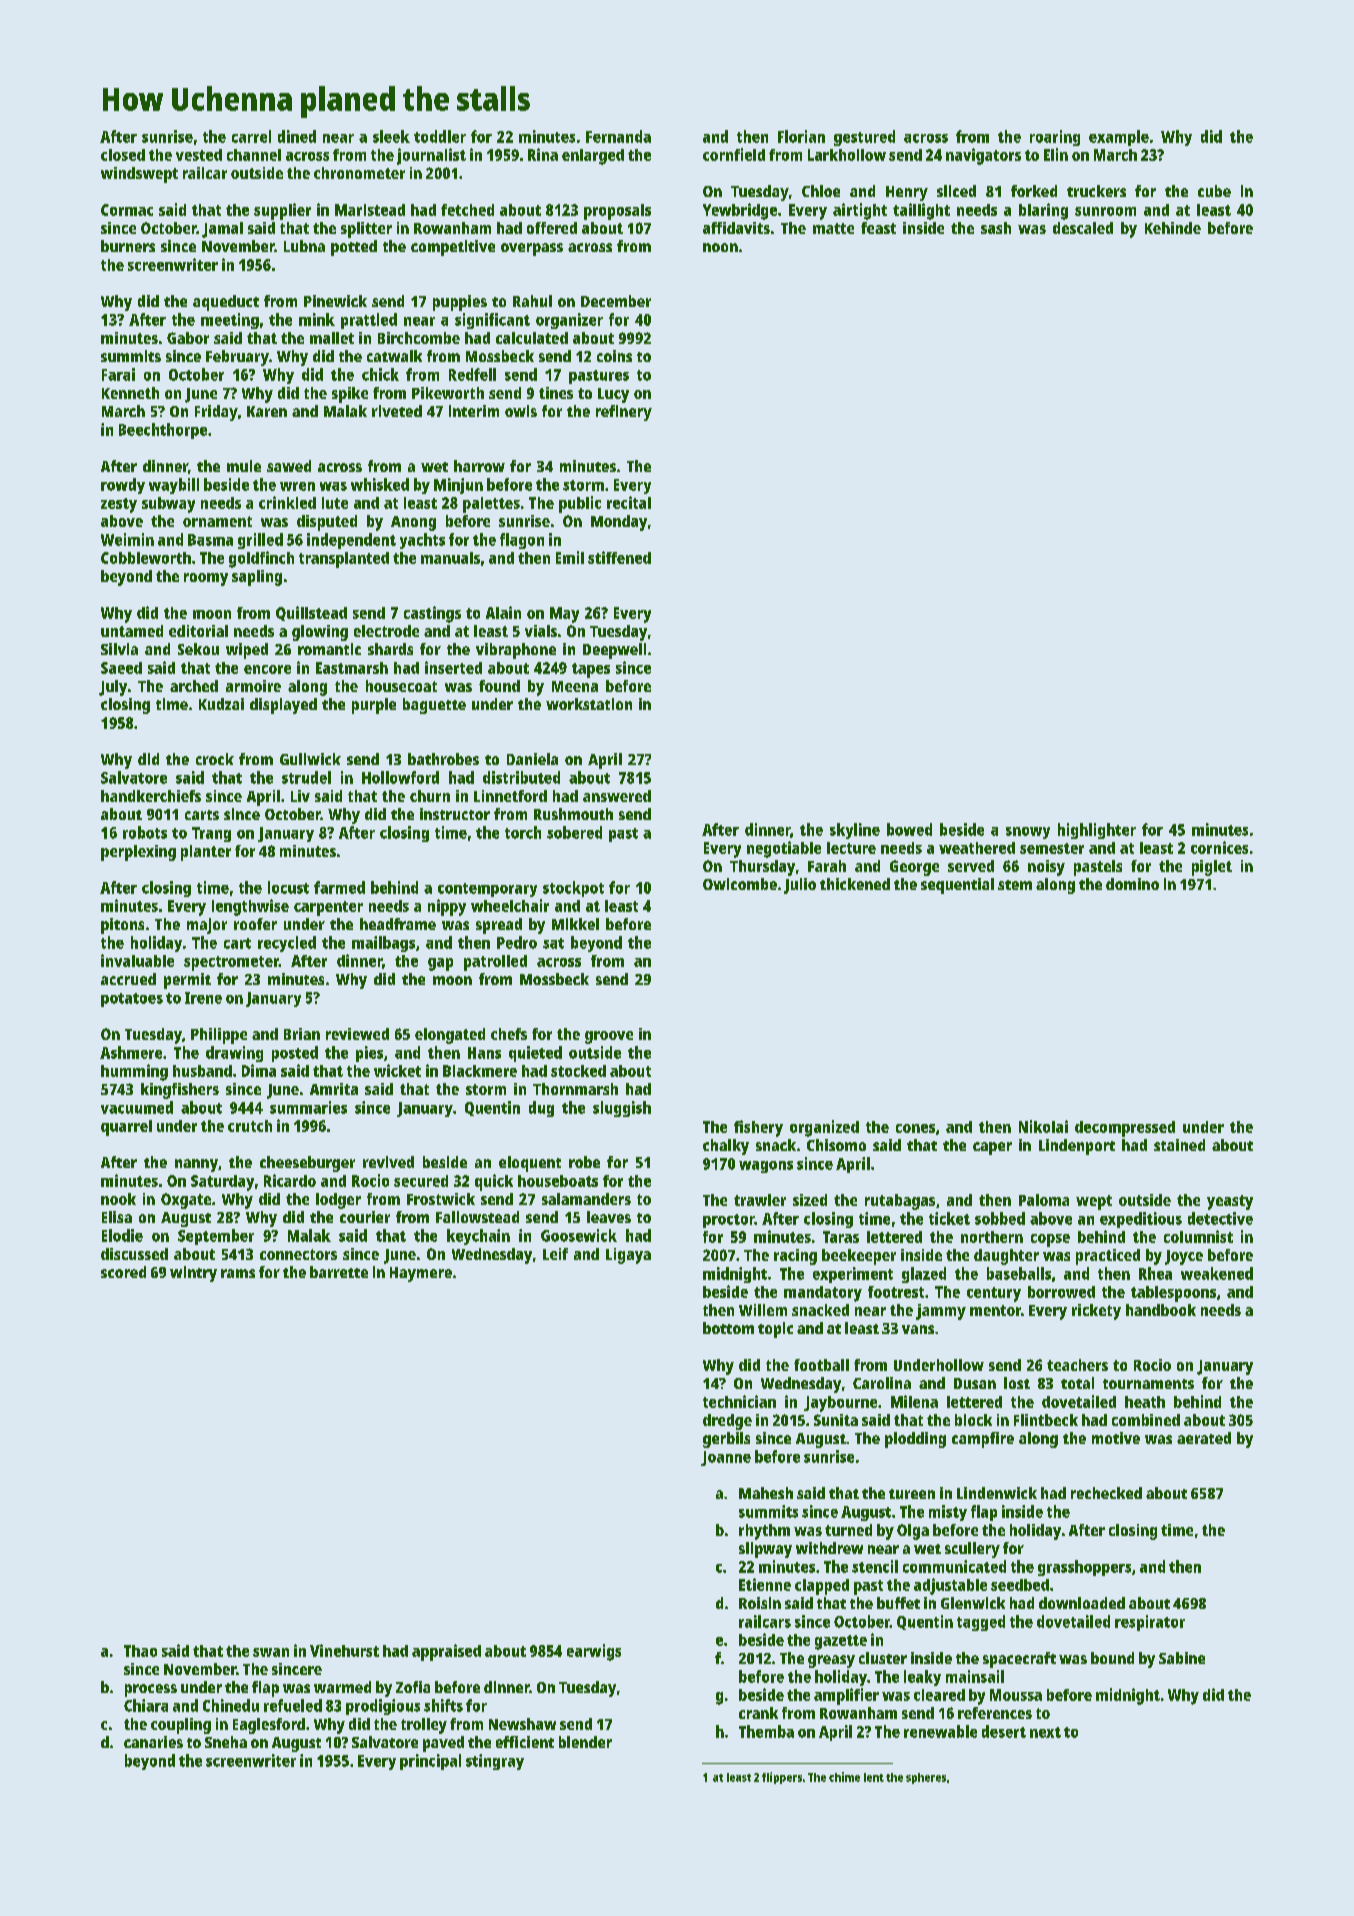  Describe the element at coordinates (259, 1070) in the image. I see `Dima` at that location.
